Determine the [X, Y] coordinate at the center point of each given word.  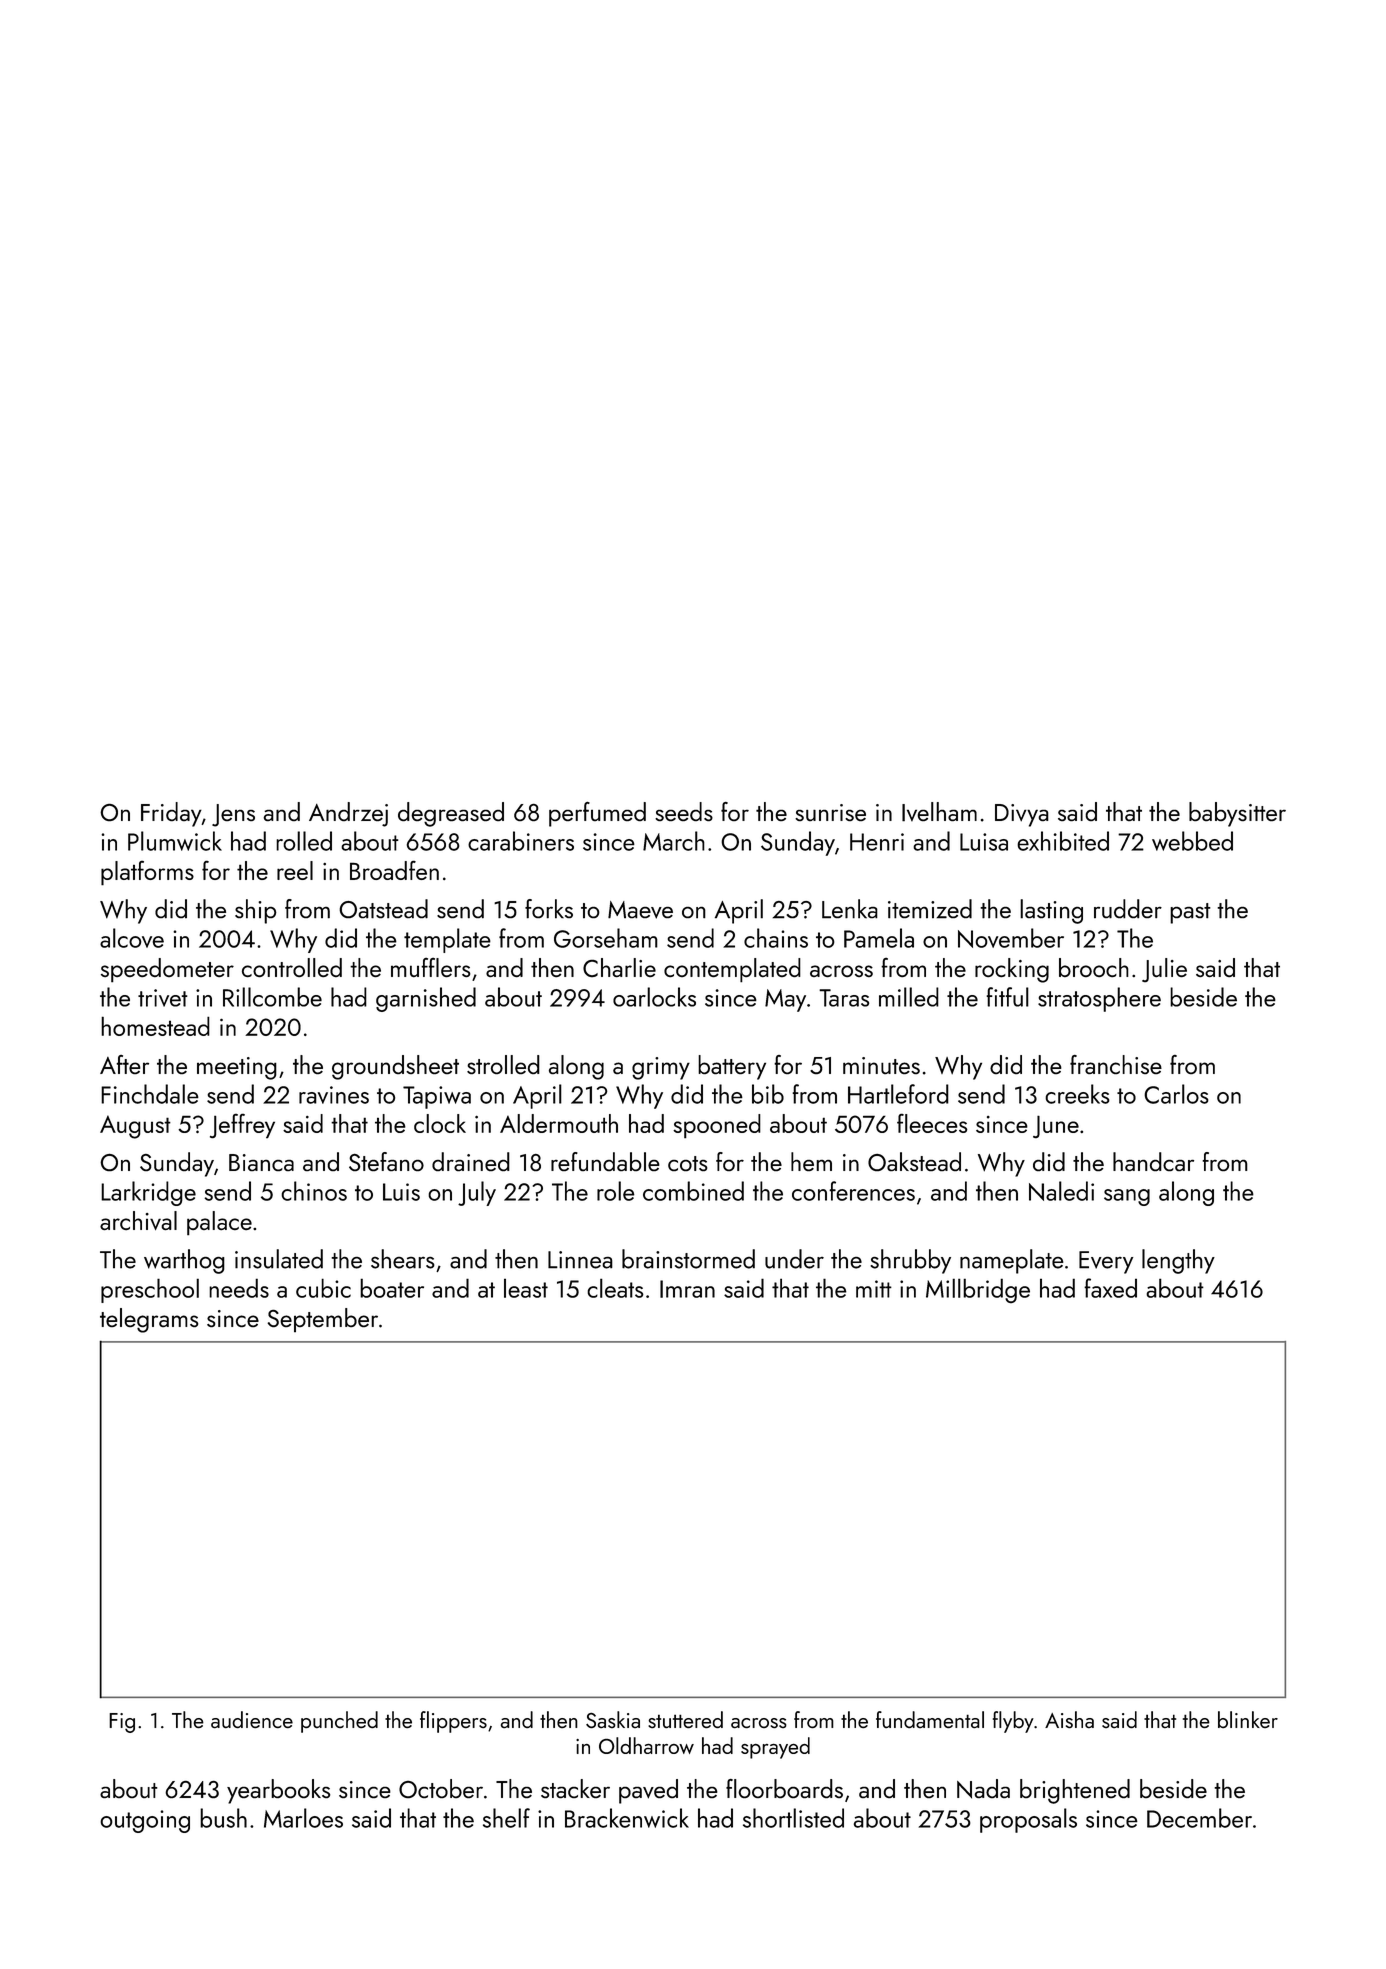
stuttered [685, 1719]
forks [549, 909]
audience [252, 1719]
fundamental [930, 1719]
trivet [163, 998]
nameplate [1011, 1261]
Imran [687, 1289]
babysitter [1237, 814]
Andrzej [348, 814]
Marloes [303, 1818]
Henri [877, 842]
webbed [1192, 841]
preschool [150, 1290]
